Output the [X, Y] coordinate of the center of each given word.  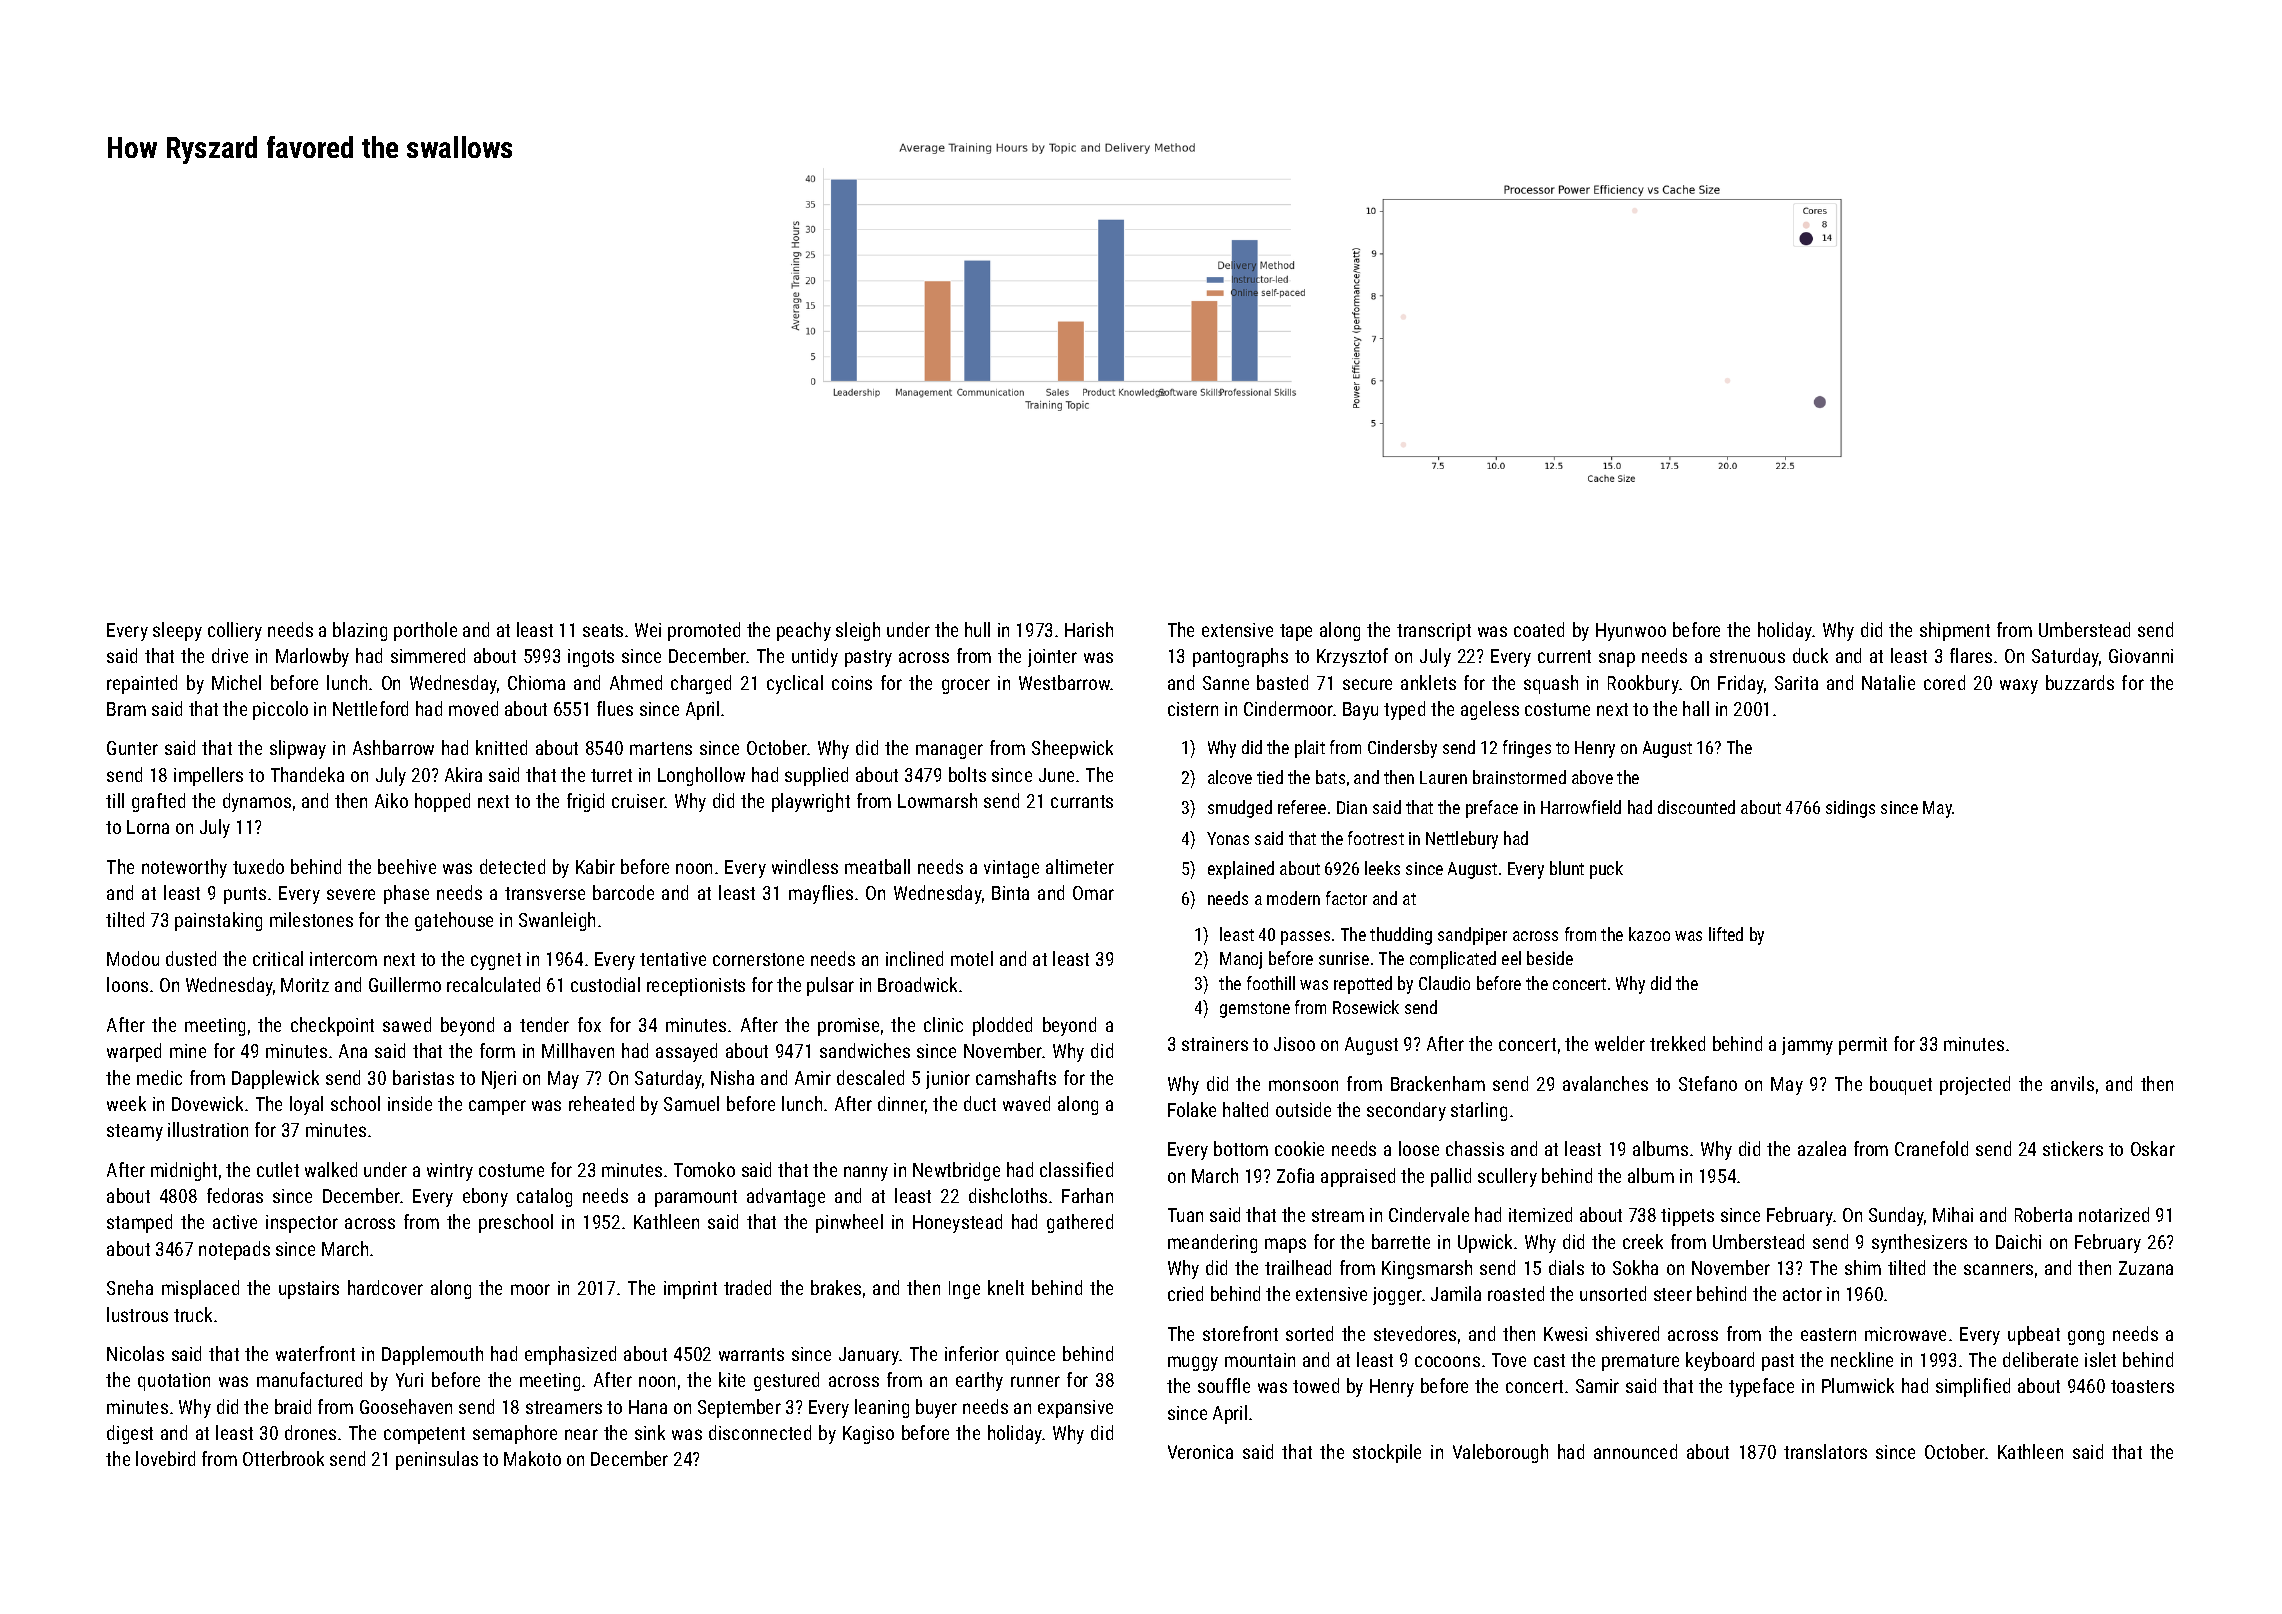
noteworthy [184, 868]
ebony [485, 1197]
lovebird [165, 1458]
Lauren [1443, 777]
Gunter [132, 748]
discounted [1696, 807]
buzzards [2080, 682]
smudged [1240, 809]
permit [1863, 1046]
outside [1303, 1109]
